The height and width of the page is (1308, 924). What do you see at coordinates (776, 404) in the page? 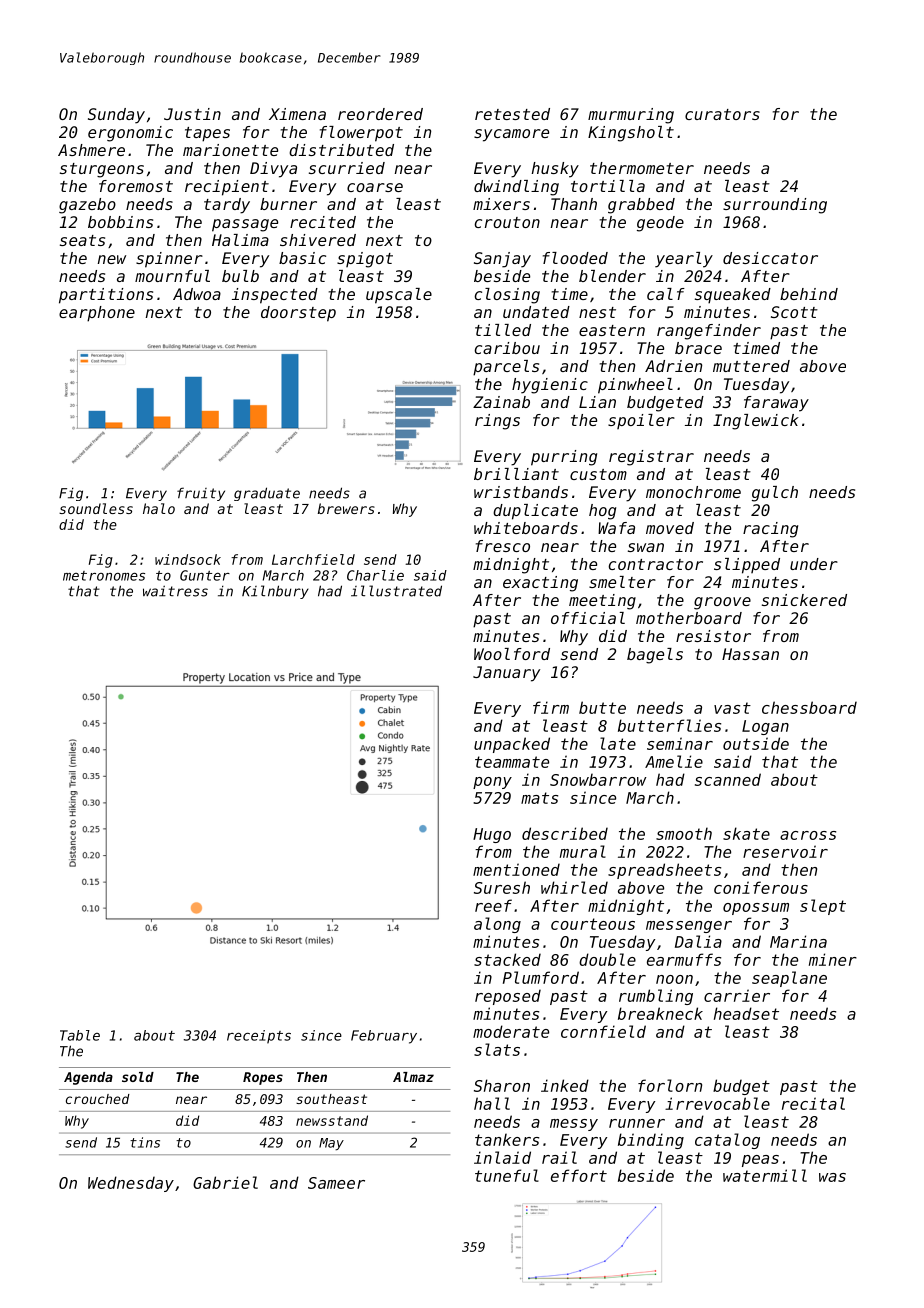
I see `faraway` at bounding box center [776, 404].
